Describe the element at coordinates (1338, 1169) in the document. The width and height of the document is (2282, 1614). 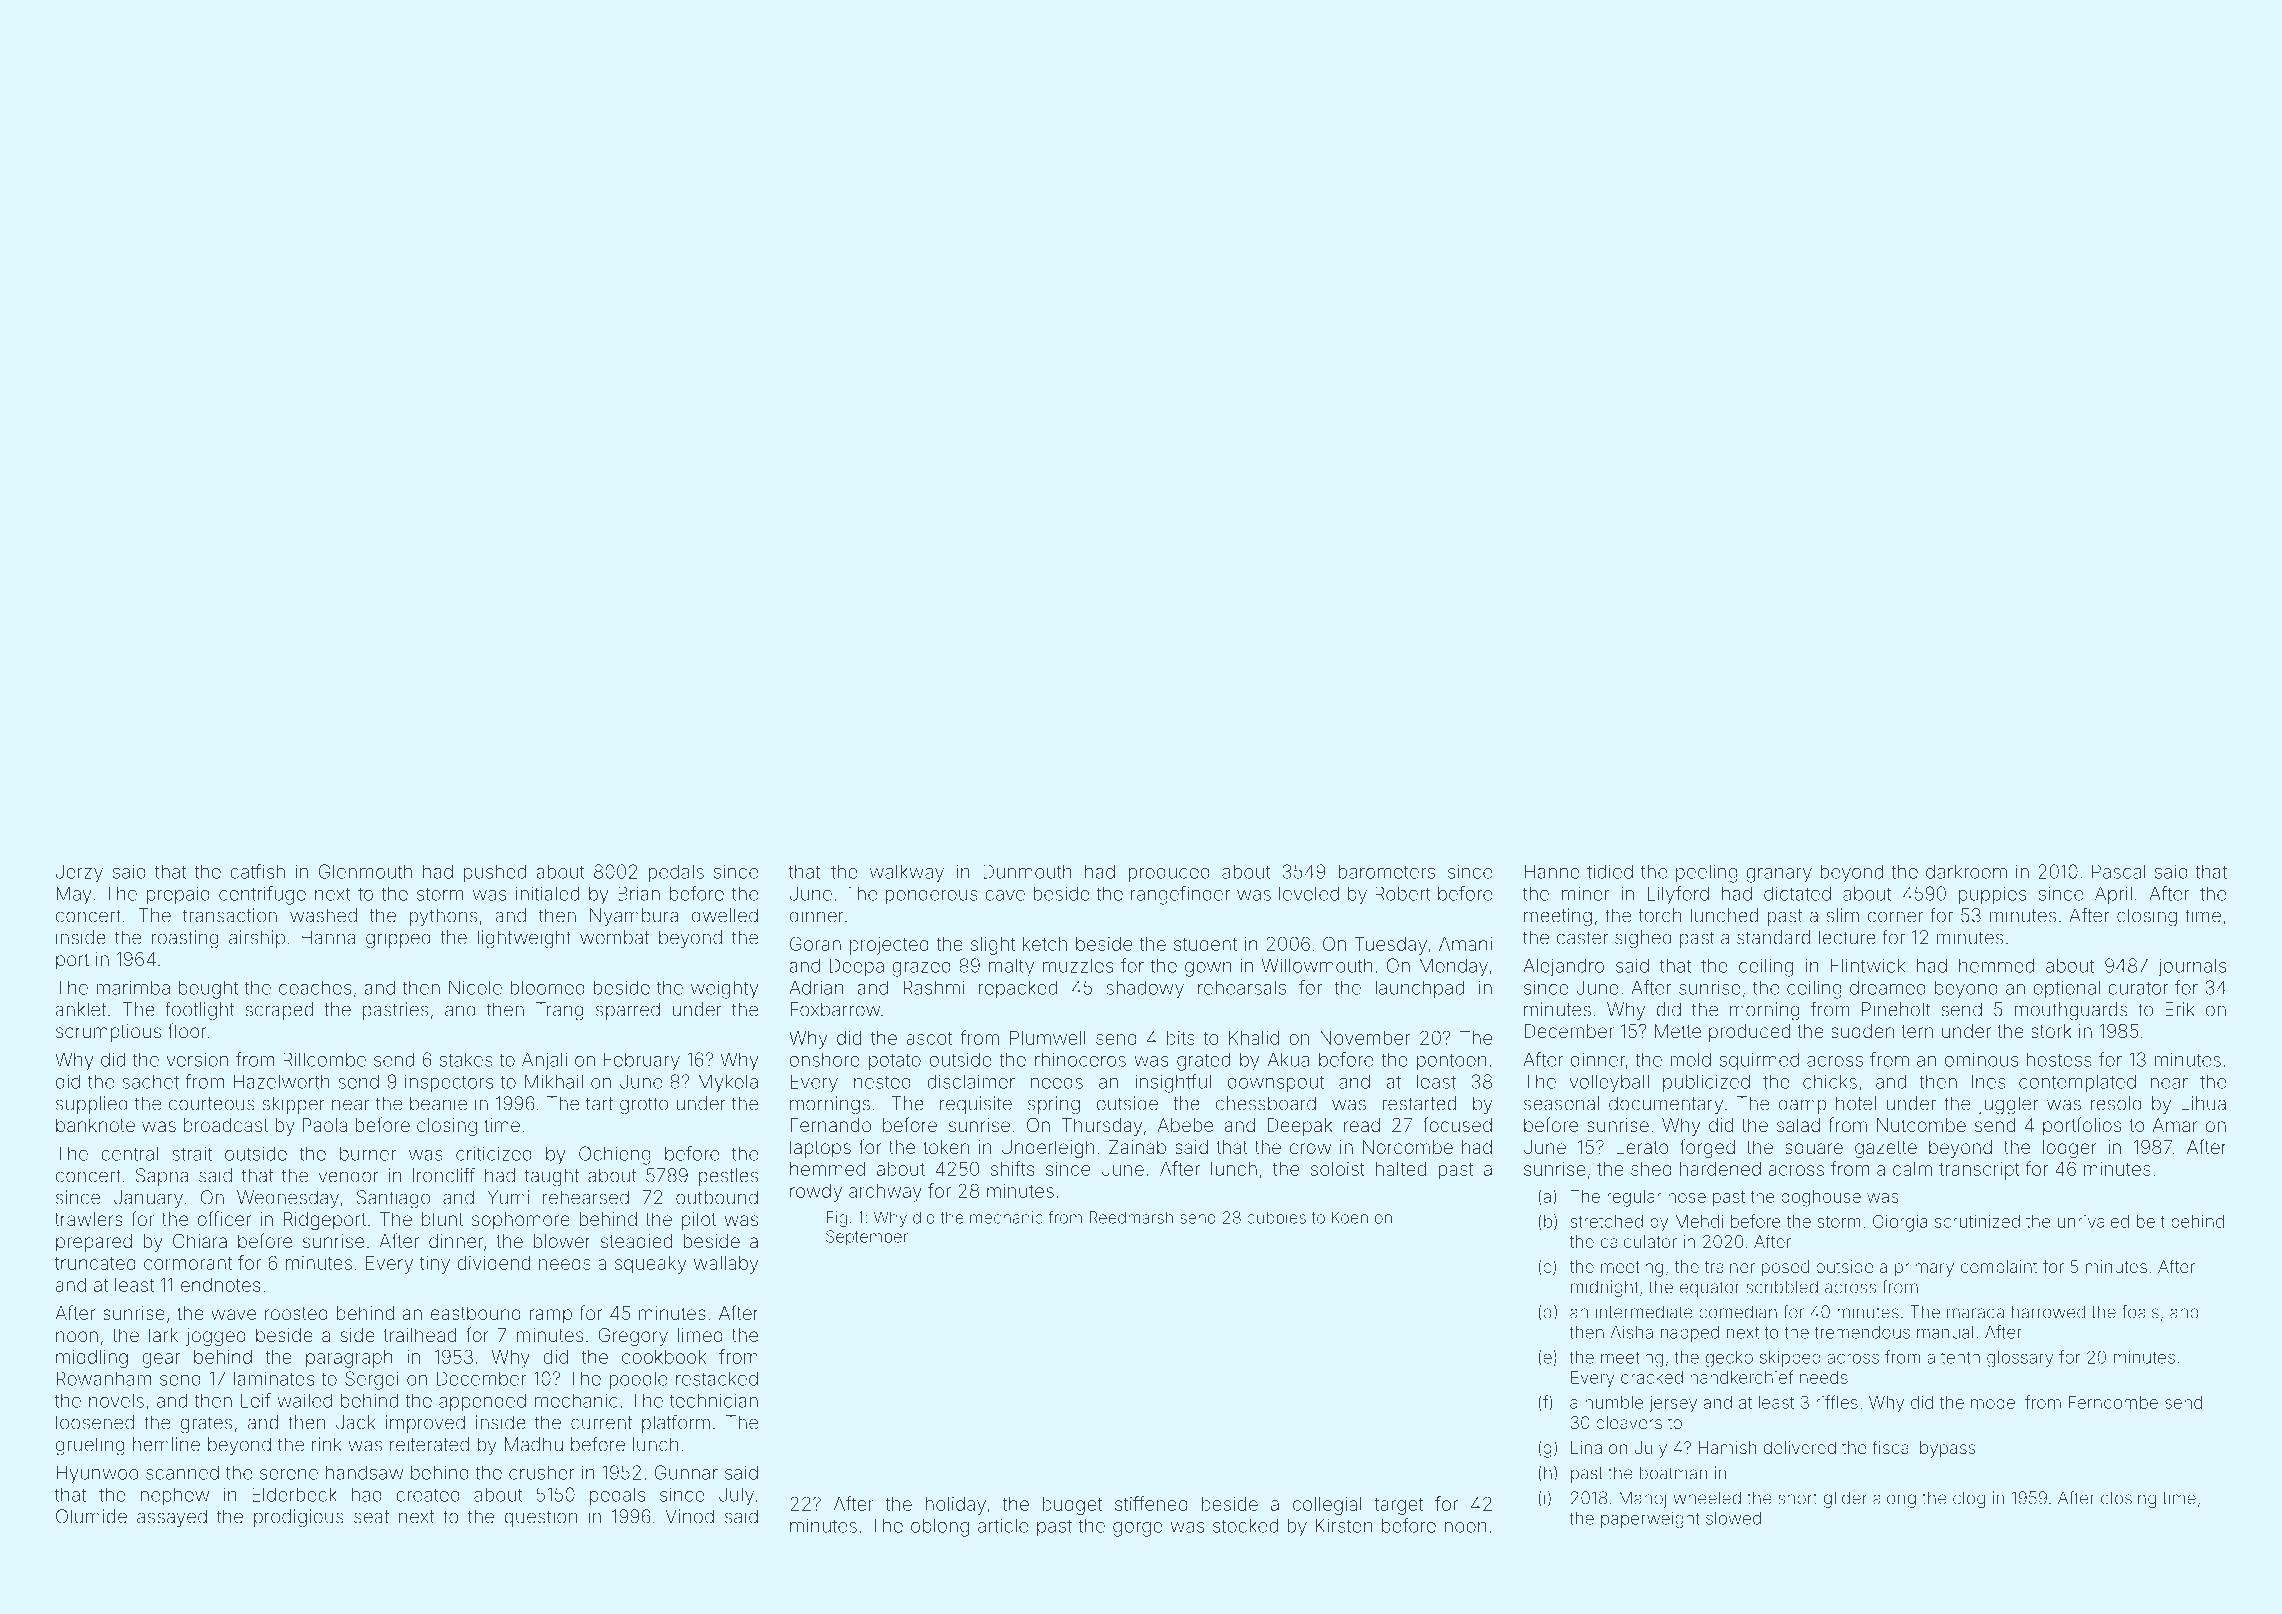
I see `soloist` at that location.
